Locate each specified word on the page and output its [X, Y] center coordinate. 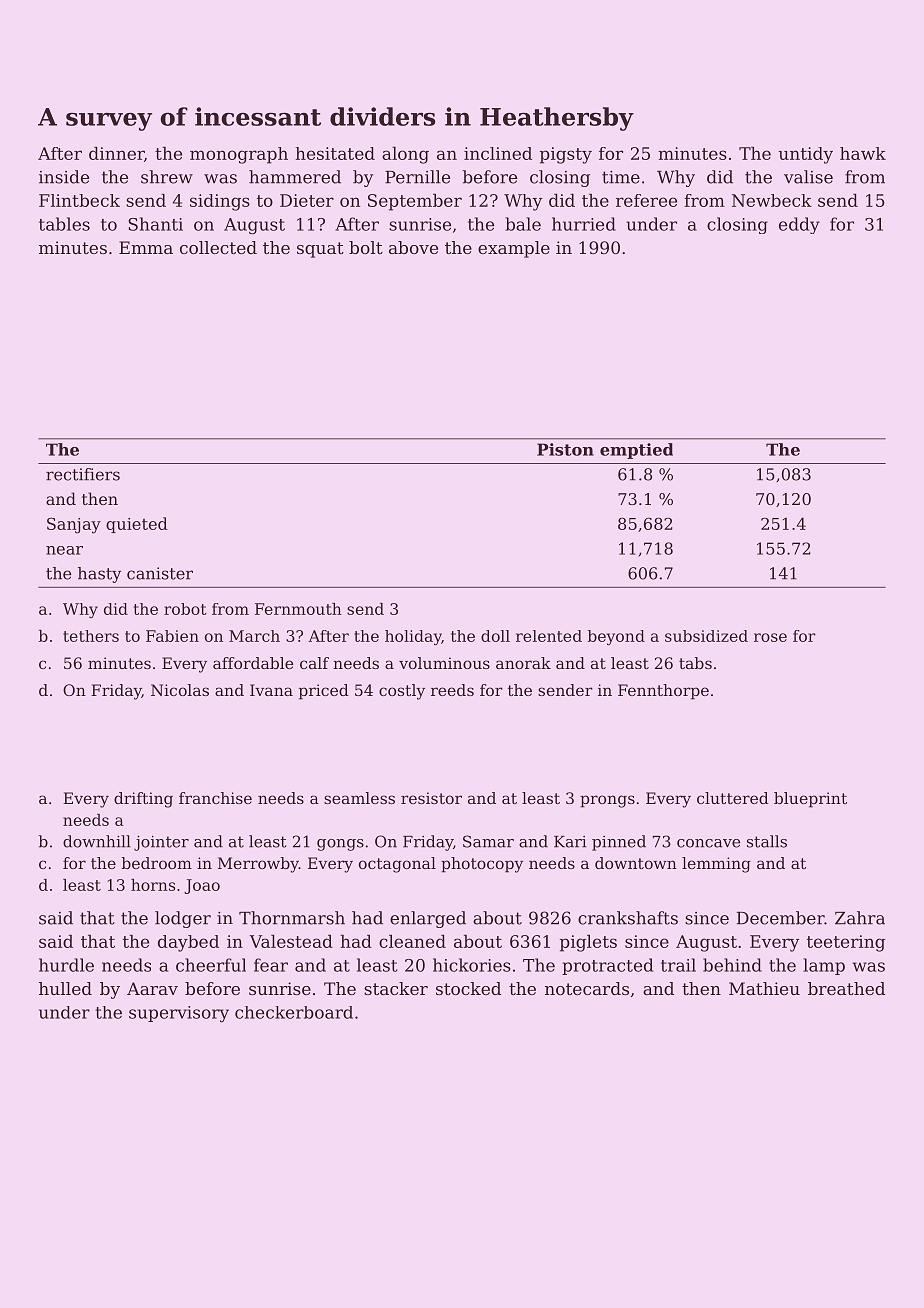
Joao [202, 886]
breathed [846, 988]
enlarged [428, 919]
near [64, 550]
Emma [146, 247]
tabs [695, 663]
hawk [863, 153]
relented [549, 636]
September [415, 202]
